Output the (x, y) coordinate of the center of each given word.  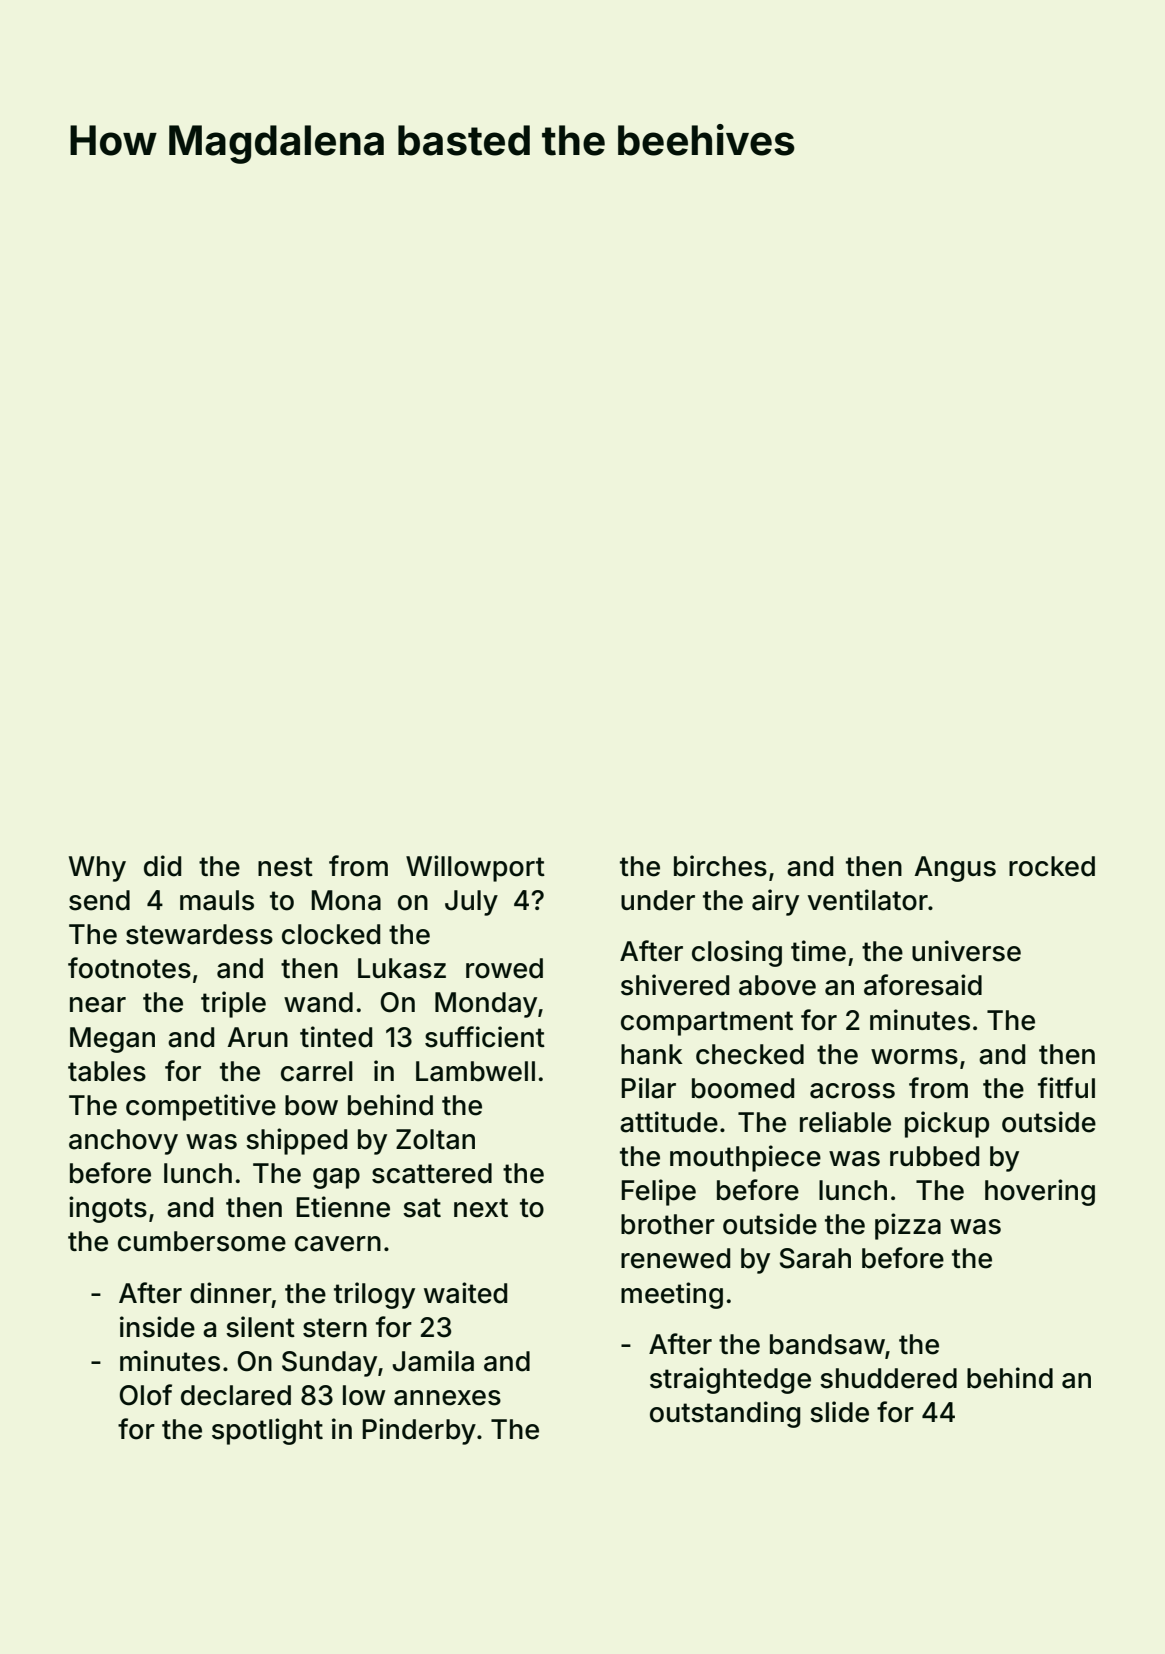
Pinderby (419, 1431)
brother (668, 1224)
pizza (908, 1226)
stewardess (199, 934)
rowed (504, 968)
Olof (146, 1395)
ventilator (867, 900)
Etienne (343, 1207)
